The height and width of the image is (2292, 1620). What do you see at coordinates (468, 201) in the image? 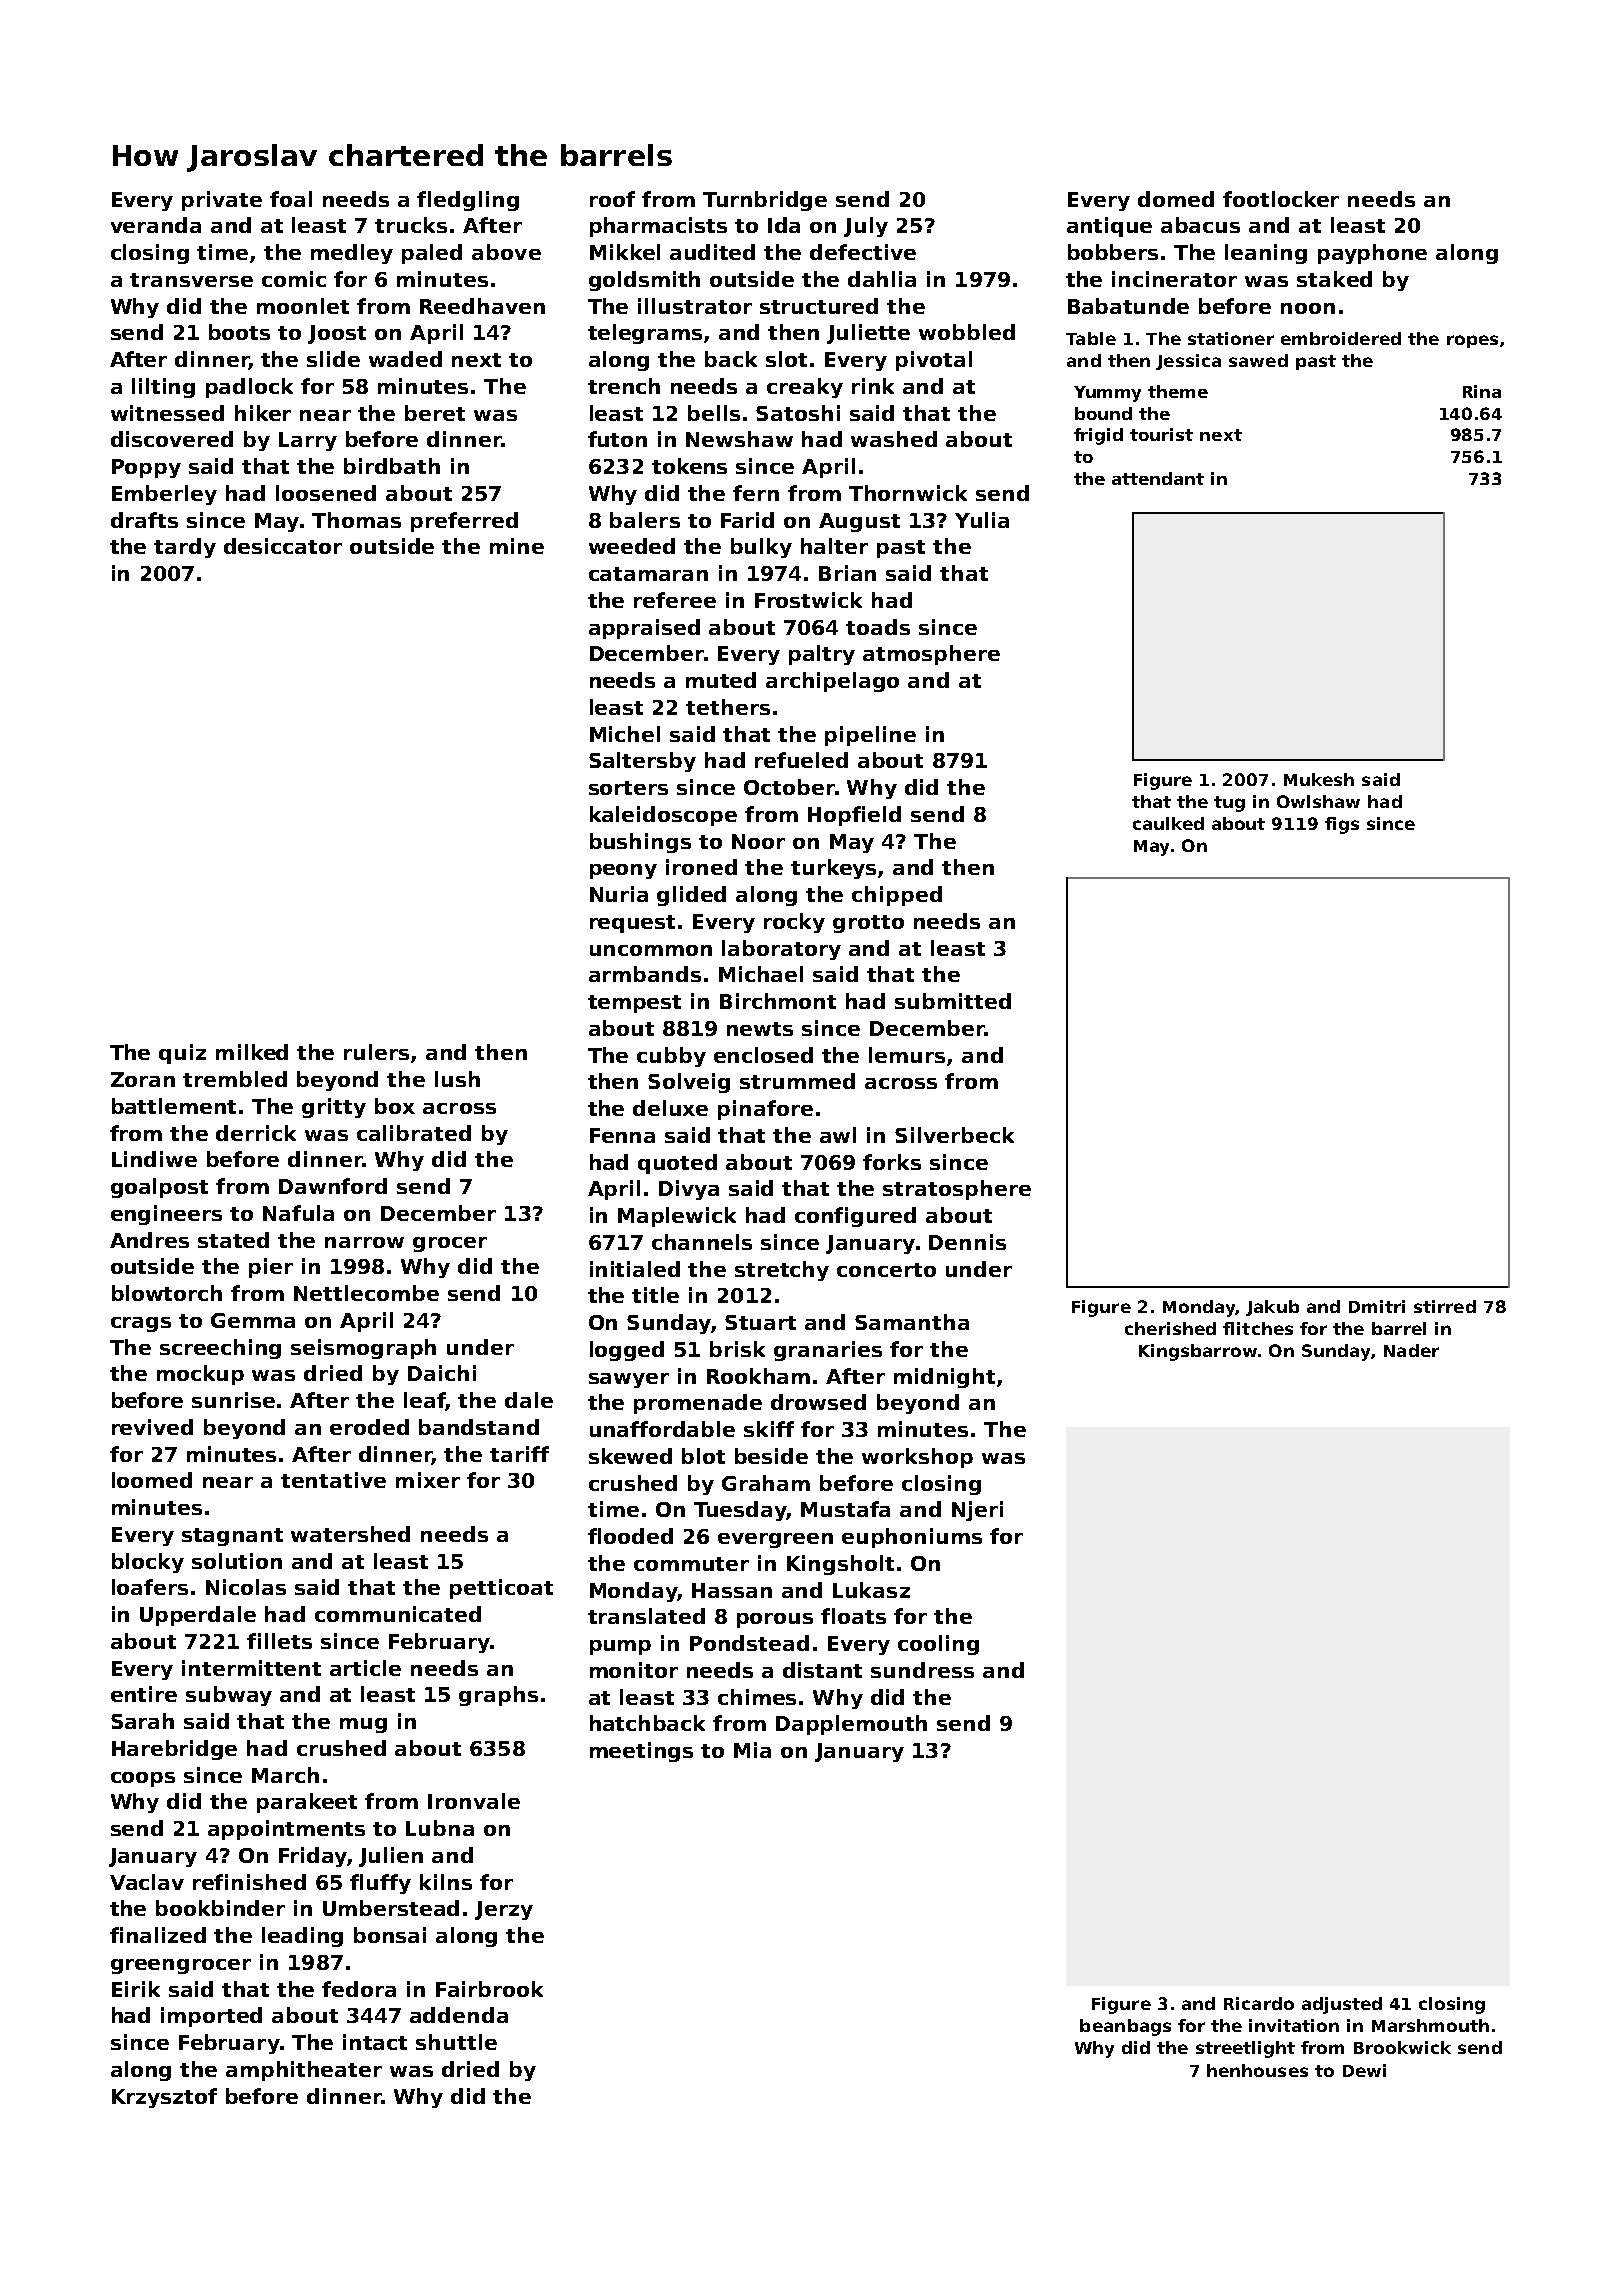
I see `fledgling` at bounding box center [468, 201].
